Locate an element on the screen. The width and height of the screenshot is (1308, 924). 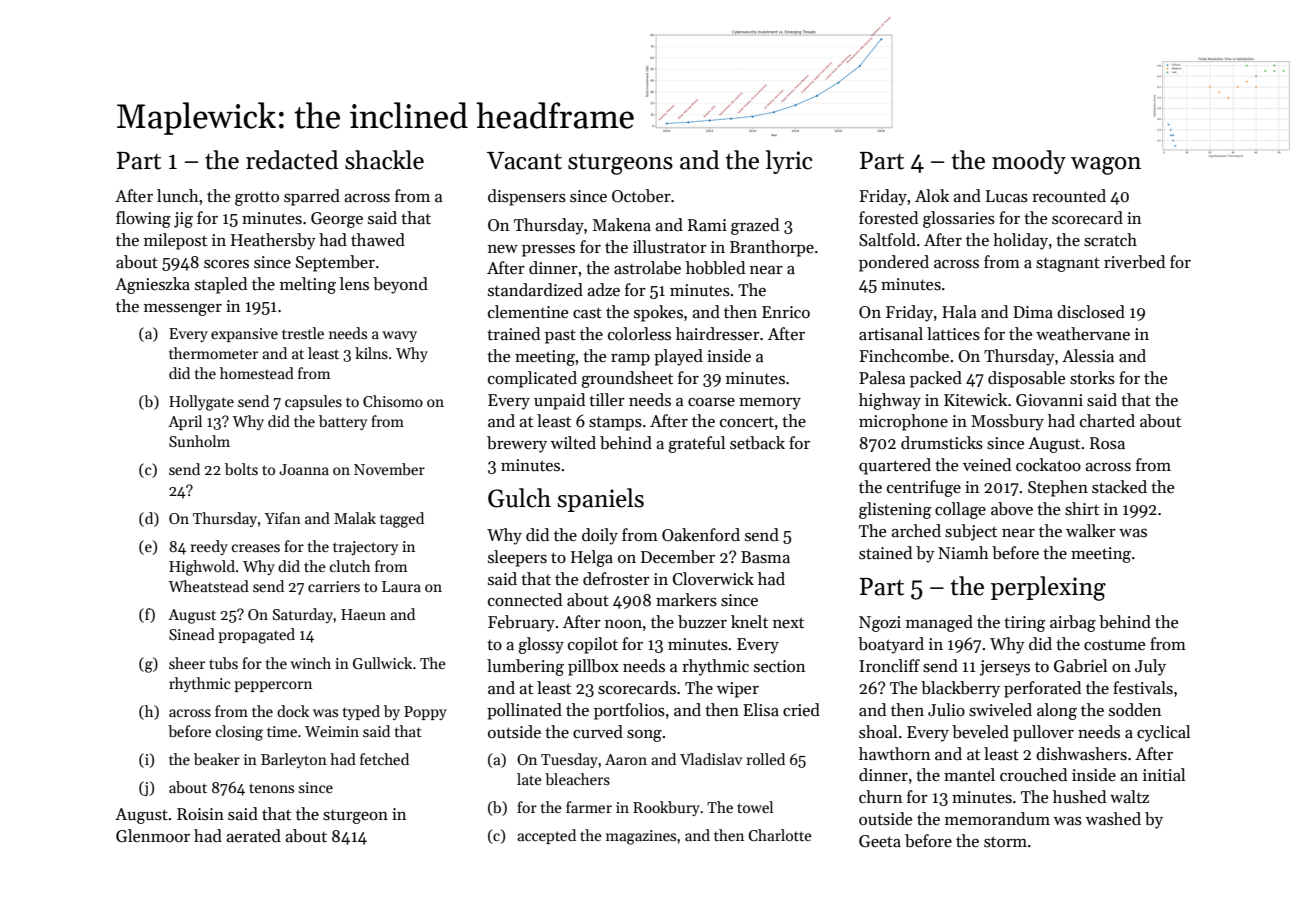
lens is located at coordinates (354, 284).
